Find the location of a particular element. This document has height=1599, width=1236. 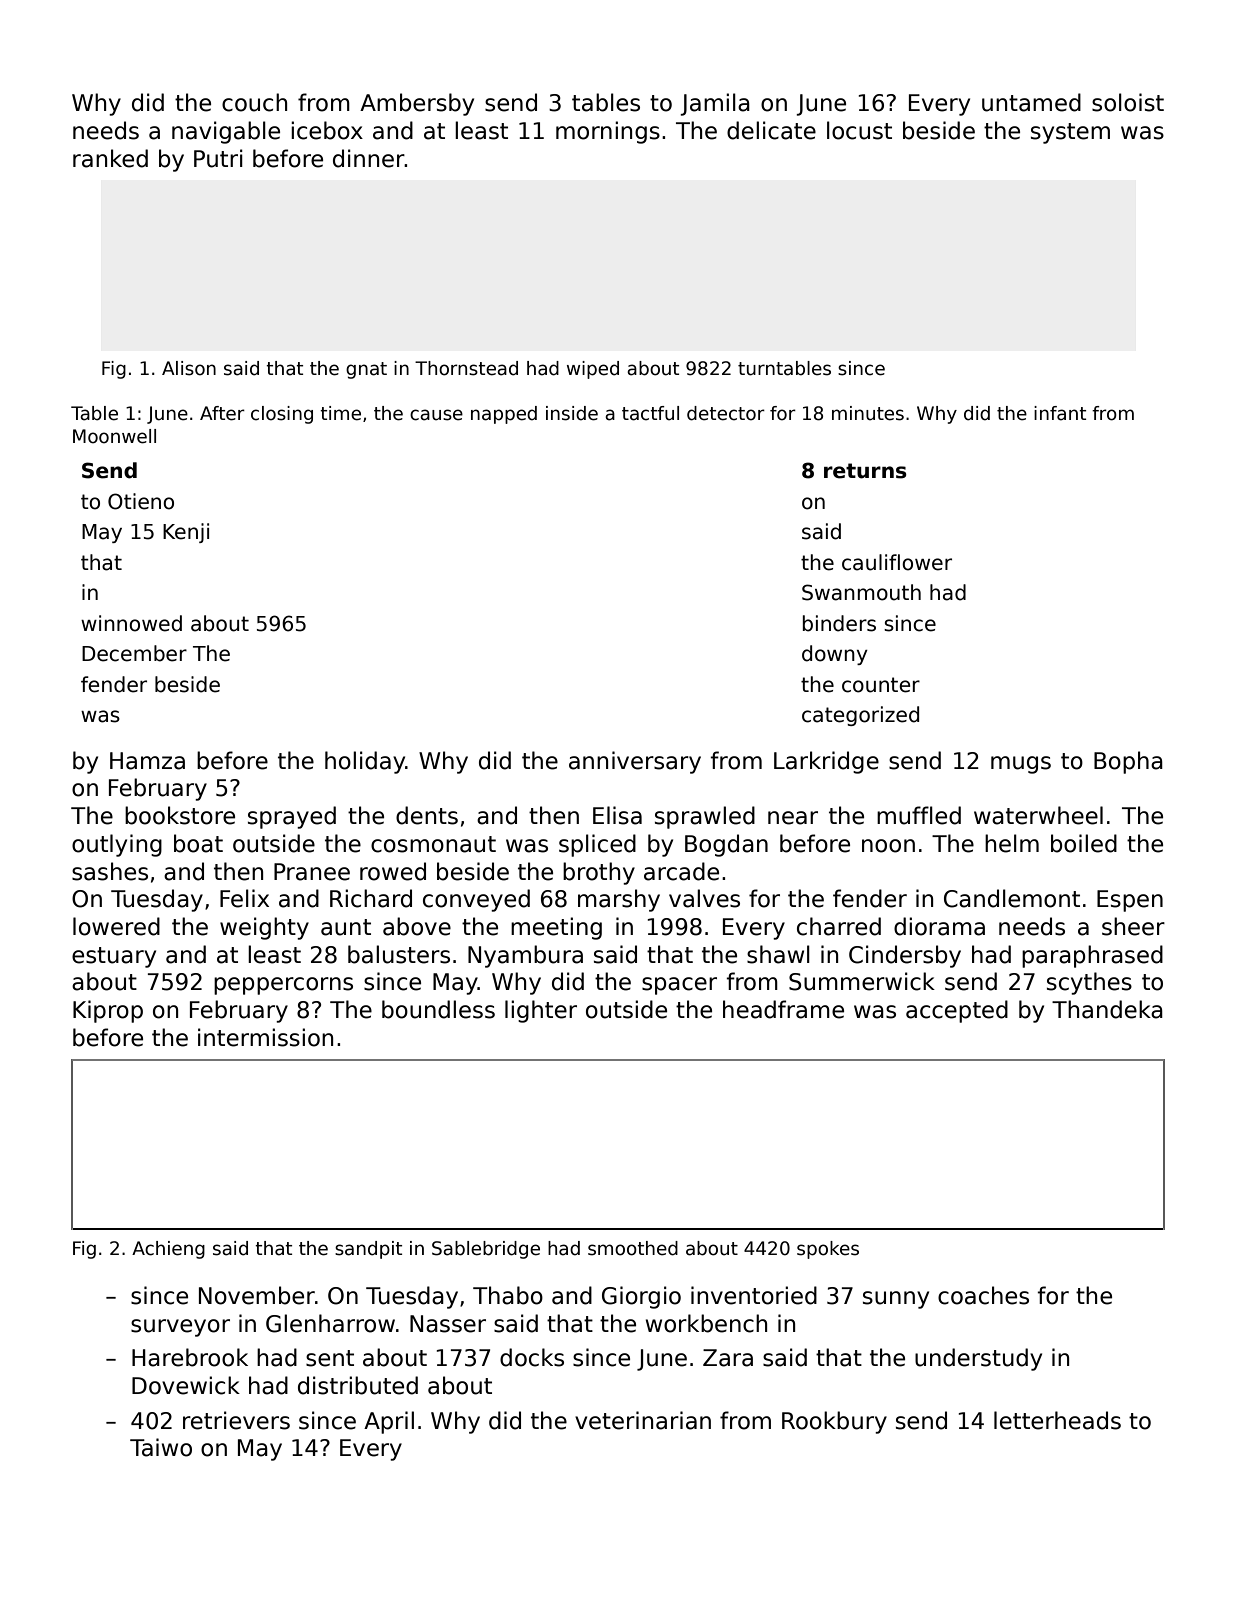

Kiprop is located at coordinates (108, 1011).
